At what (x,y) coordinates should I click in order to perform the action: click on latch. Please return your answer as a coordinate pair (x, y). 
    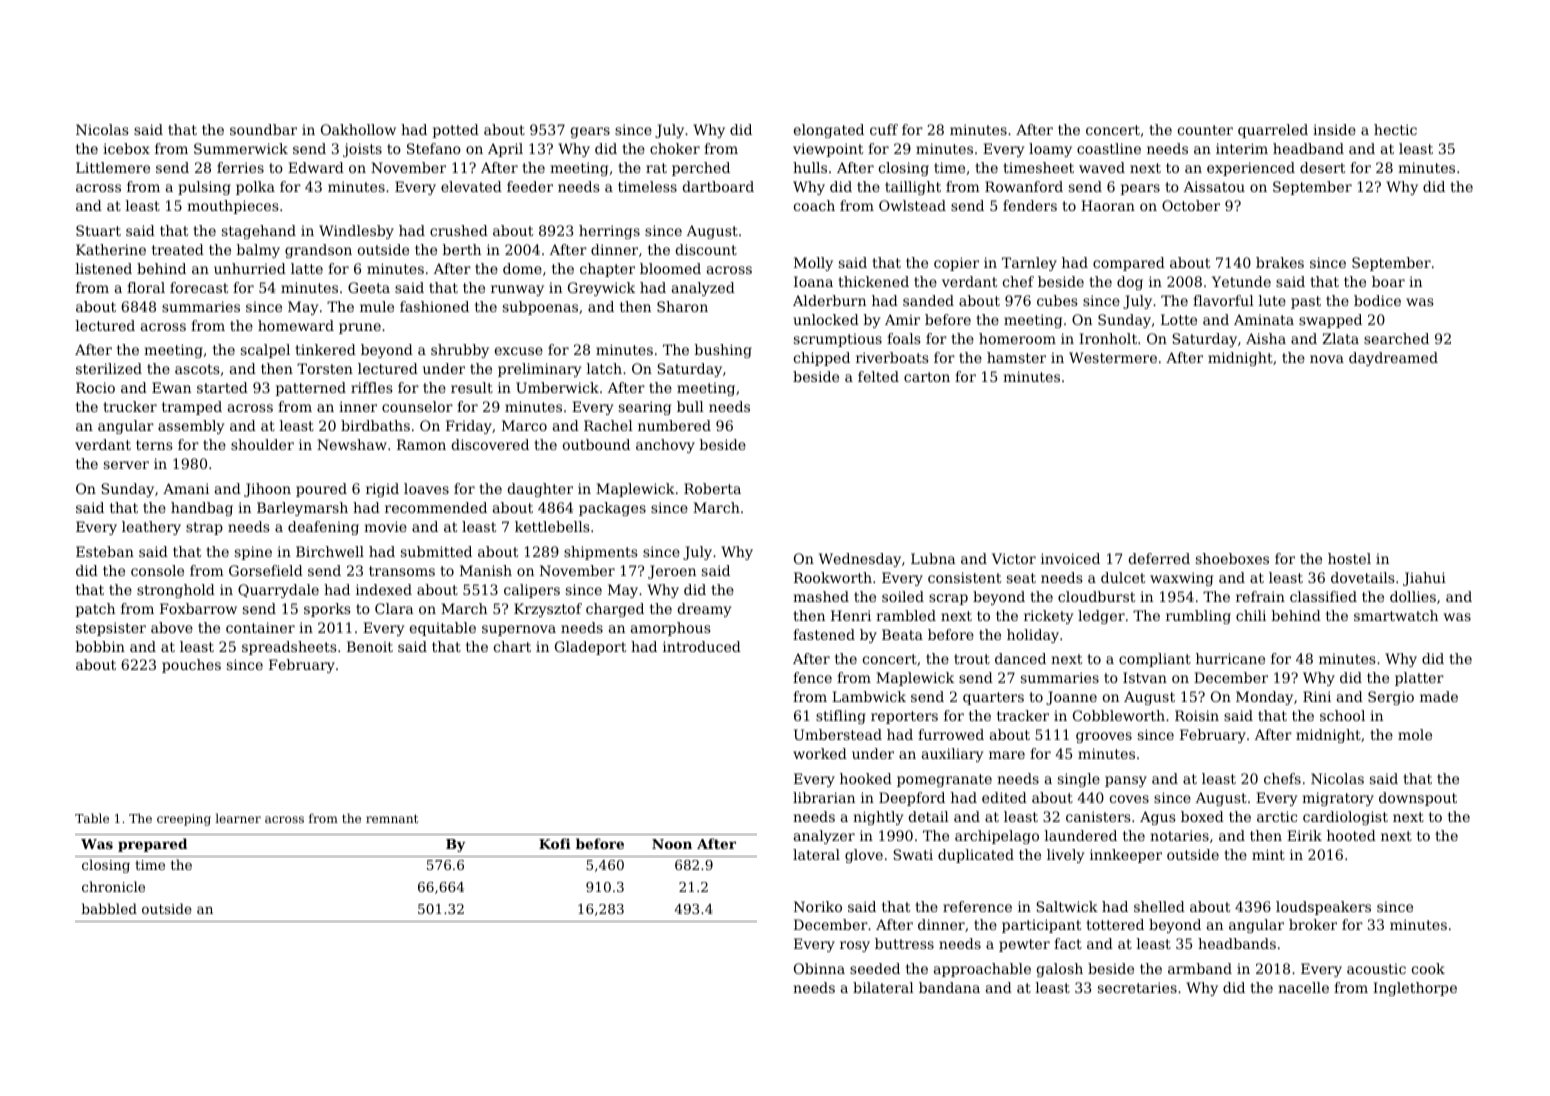
    Looking at the image, I should click on (604, 368).
